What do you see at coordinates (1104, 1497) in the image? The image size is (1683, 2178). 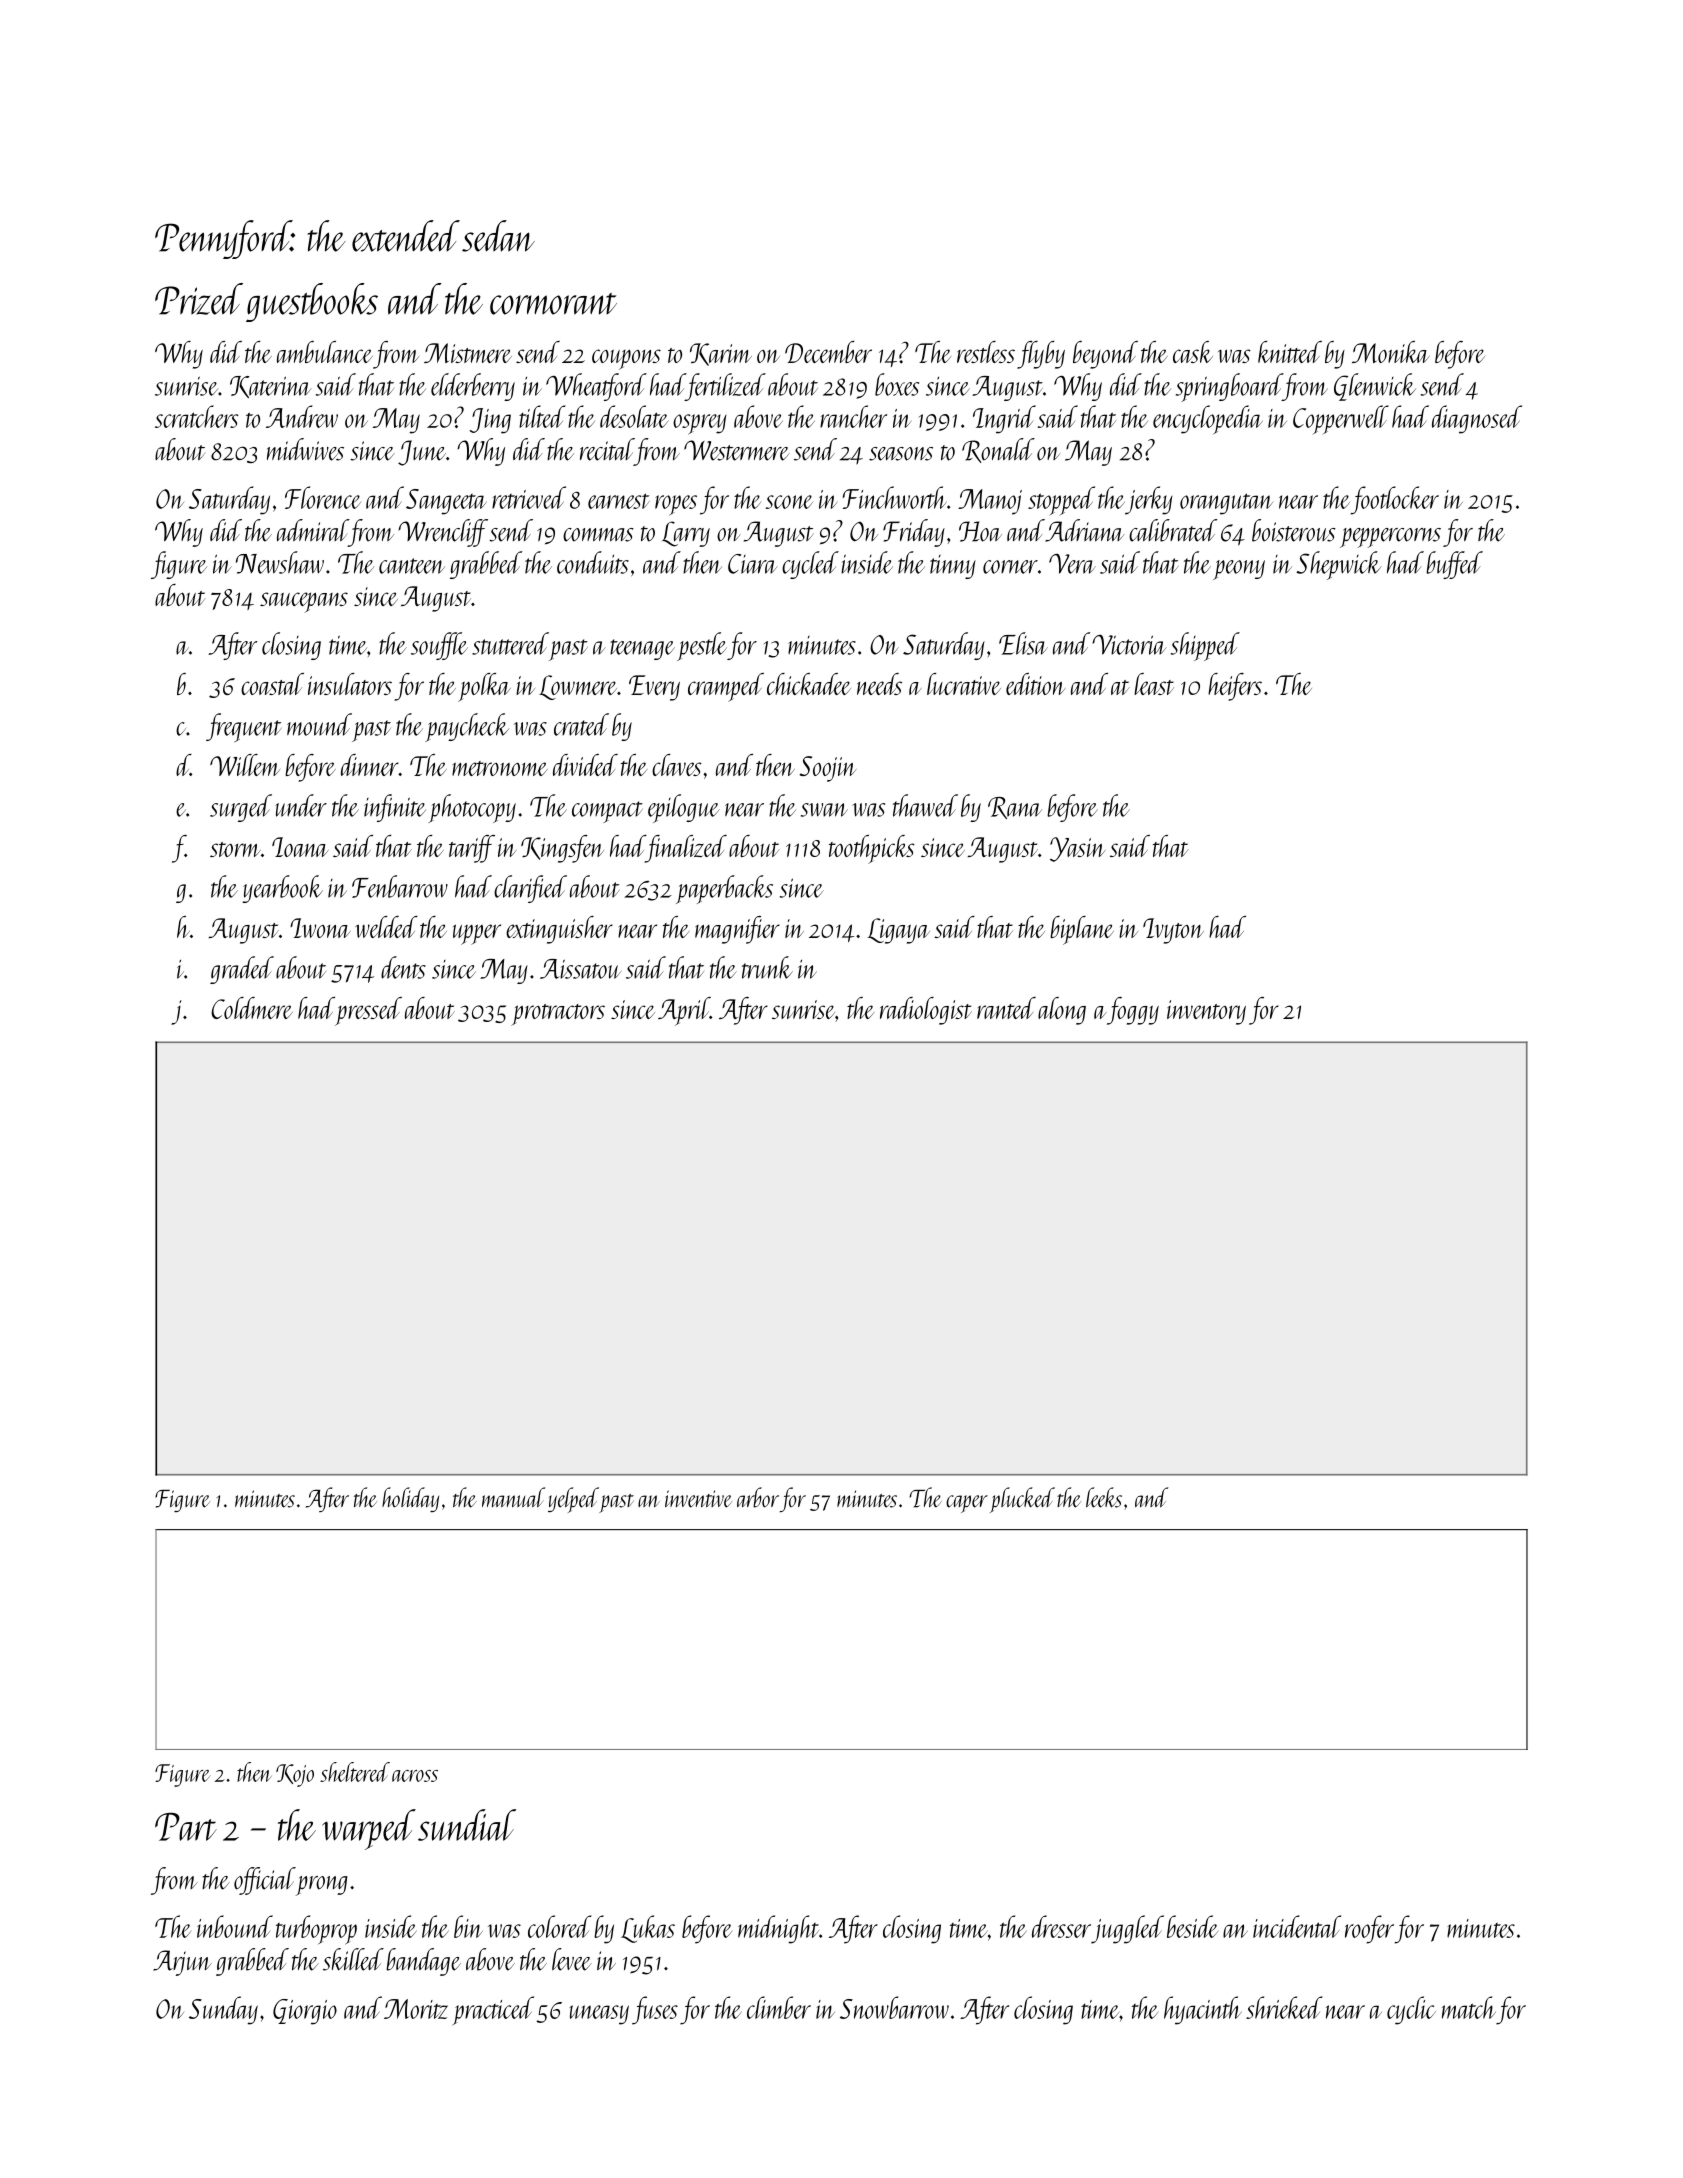 I see `leeks` at bounding box center [1104, 1497].
